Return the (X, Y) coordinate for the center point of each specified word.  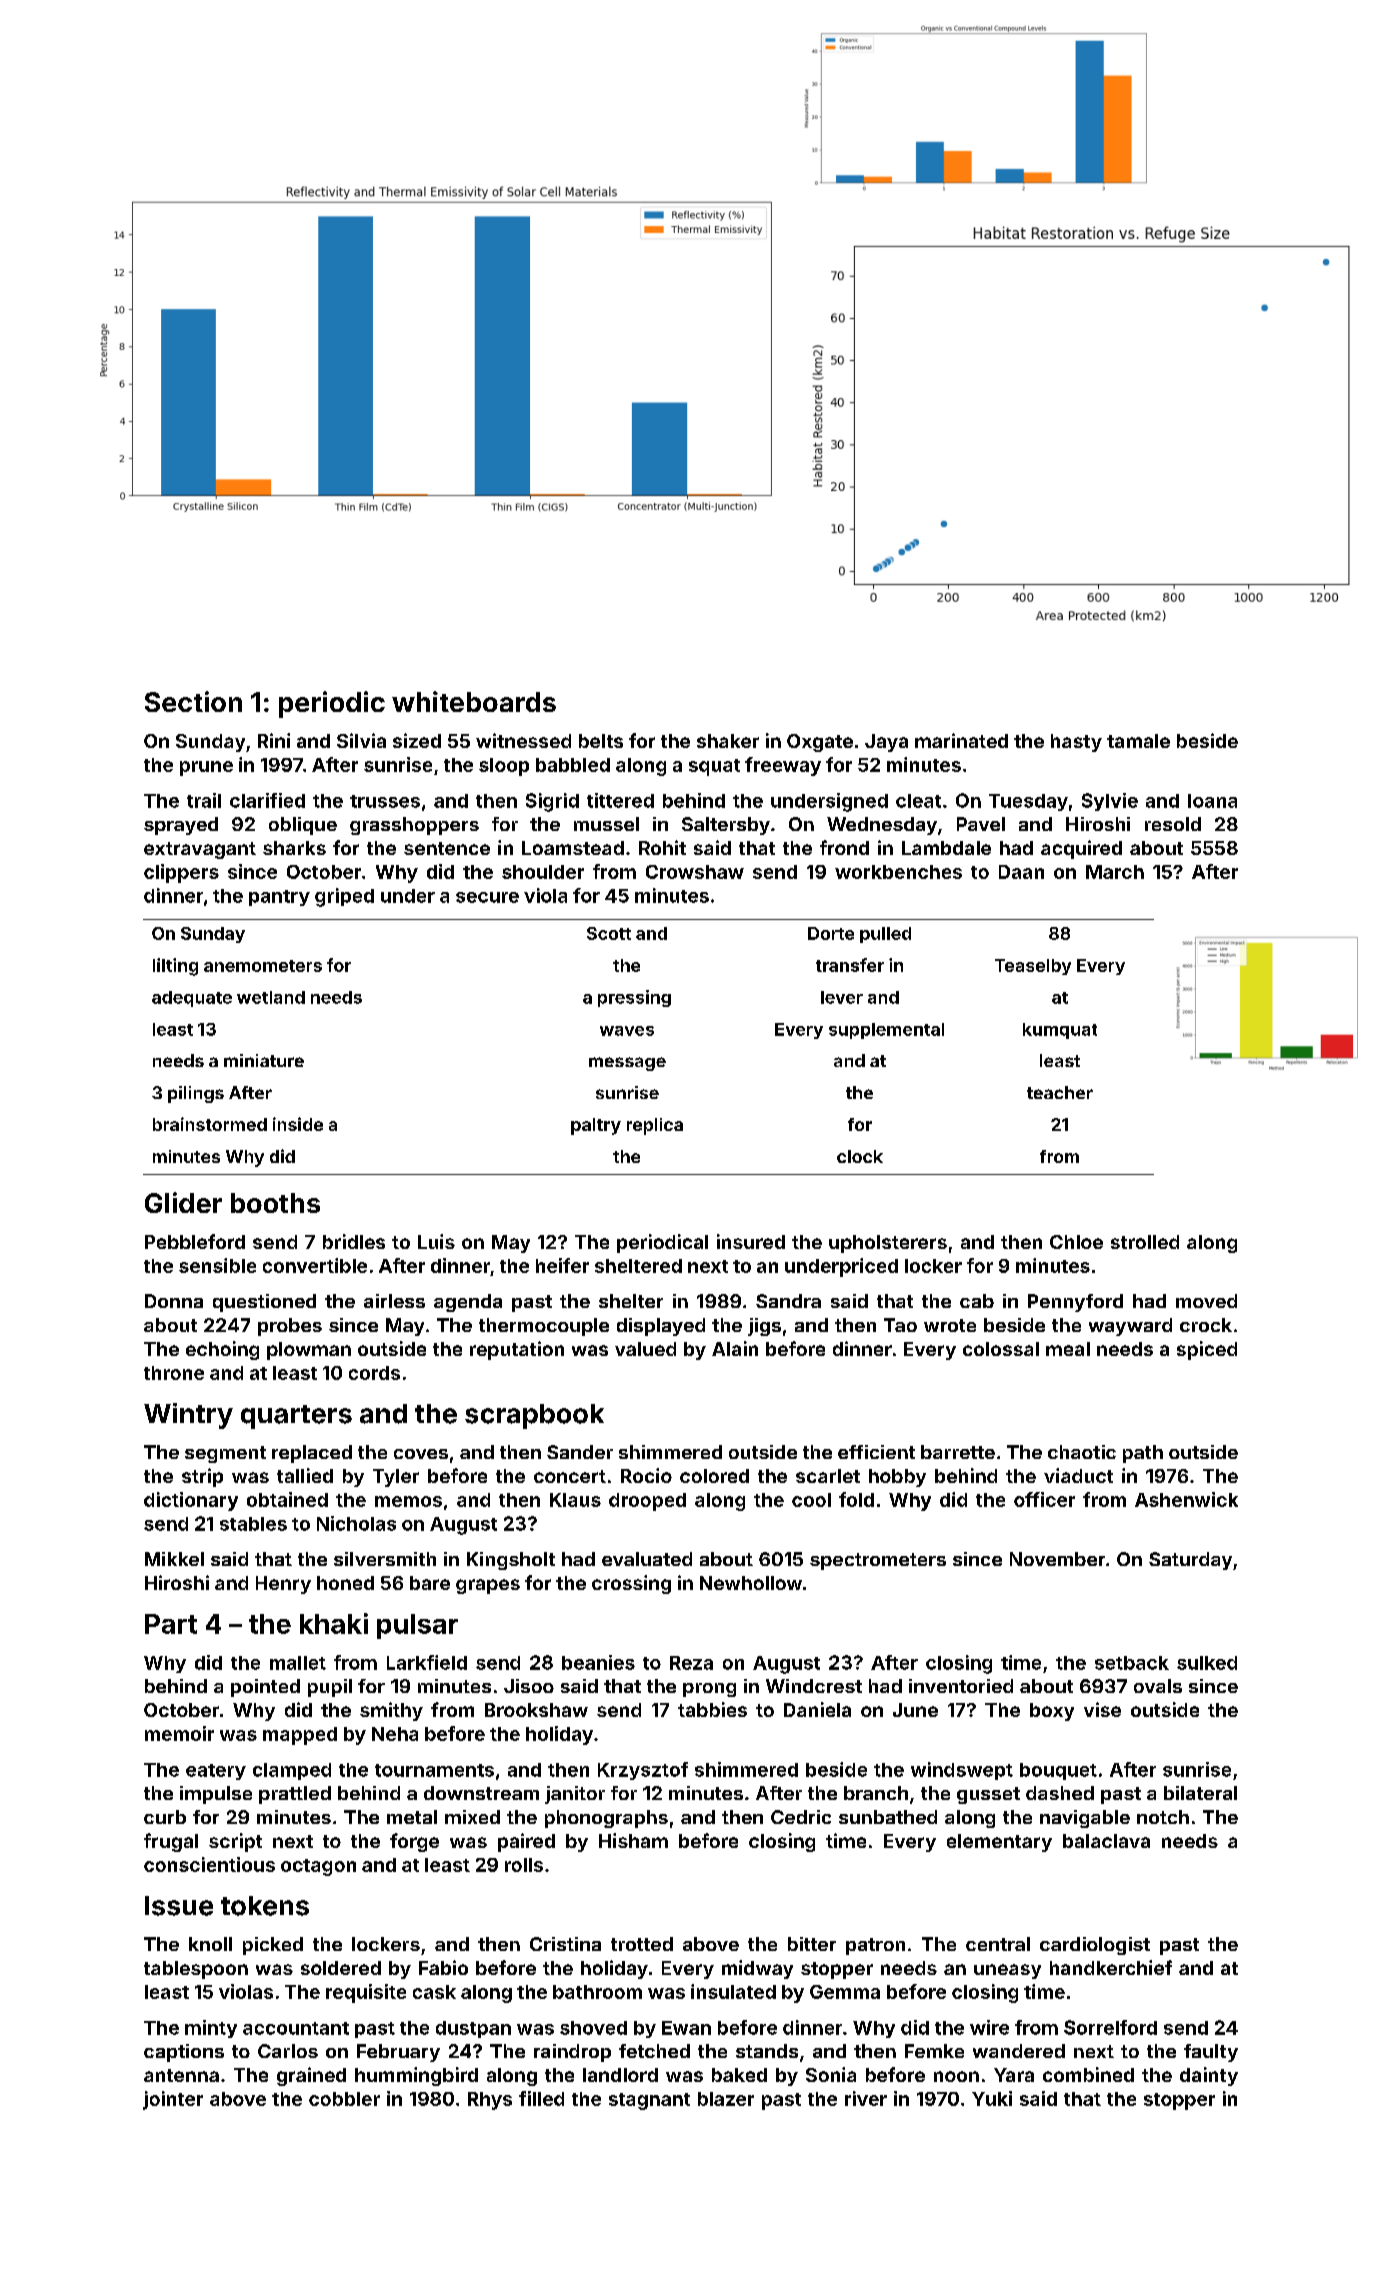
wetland (271, 997)
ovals (1158, 1686)
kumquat (1060, 1031)
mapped (300, 1736)
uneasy (1007, 1971)
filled (541, 2098)
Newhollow (751, 1583)
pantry (279, 898)
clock (860, 1156)
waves (627, 1031)
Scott (609, 933)
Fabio (443, 1967)
